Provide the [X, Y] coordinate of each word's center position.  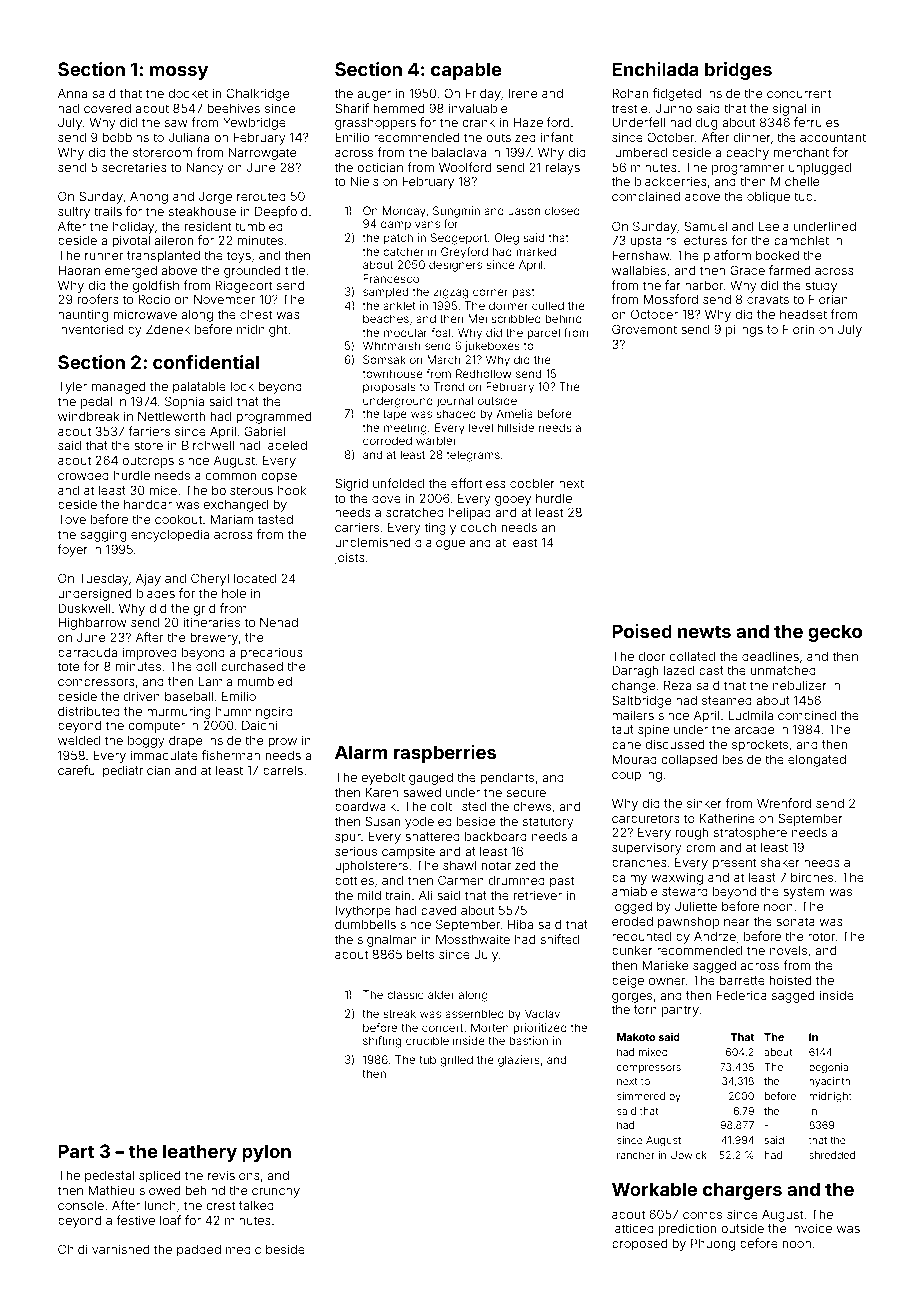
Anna [72, 93]
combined [807, 715]
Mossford [671, 299]
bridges [738, 71]
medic [243, 1249]
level [481, 427]
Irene [523, 93]
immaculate [164, 755]
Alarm [361, 752]
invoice [811, 1228]
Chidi [72, 1249]
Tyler [72, 387]
